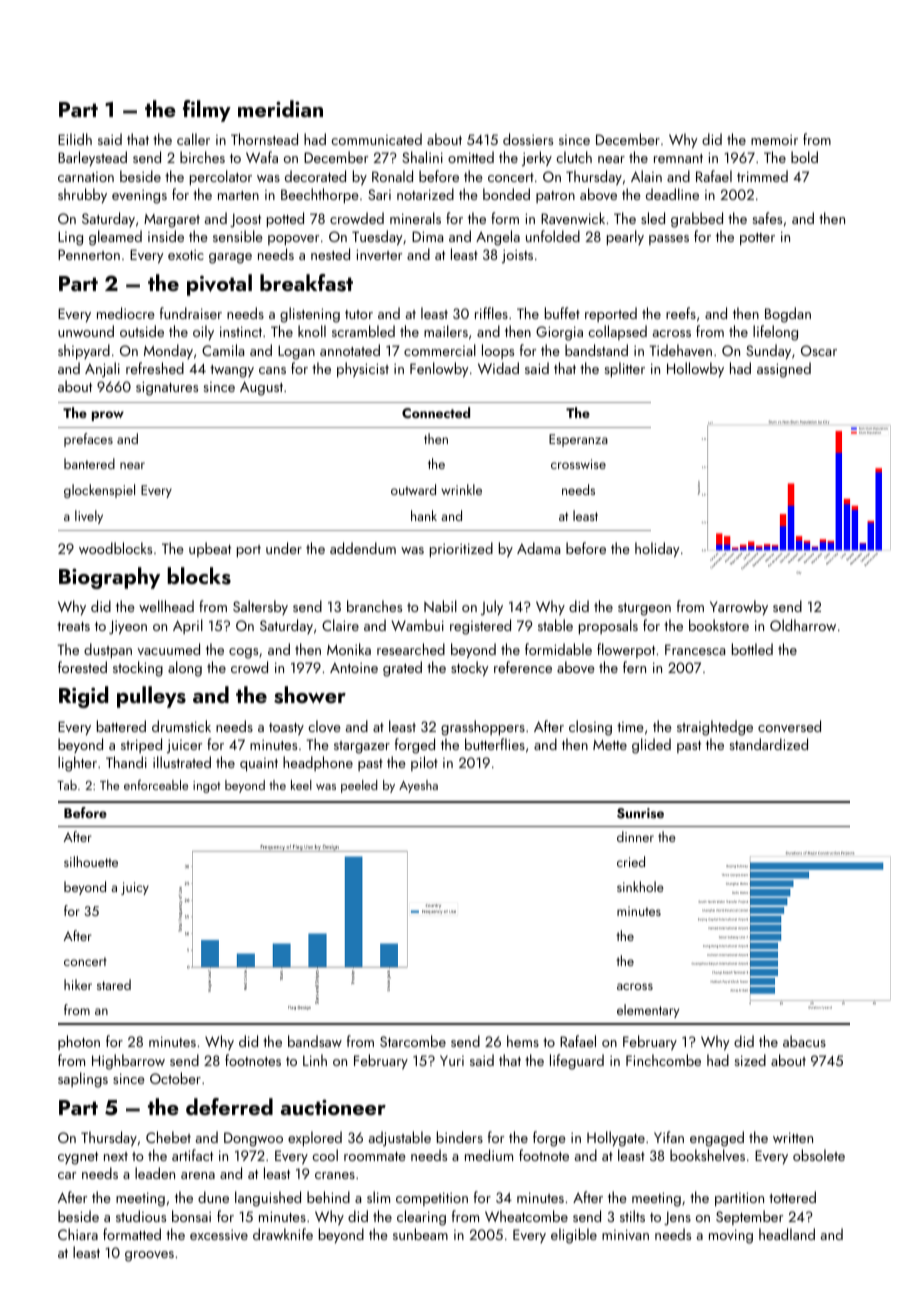  Describe the element at coordinates (731, 1236) in the screenshot. I see `moving` at that location.
